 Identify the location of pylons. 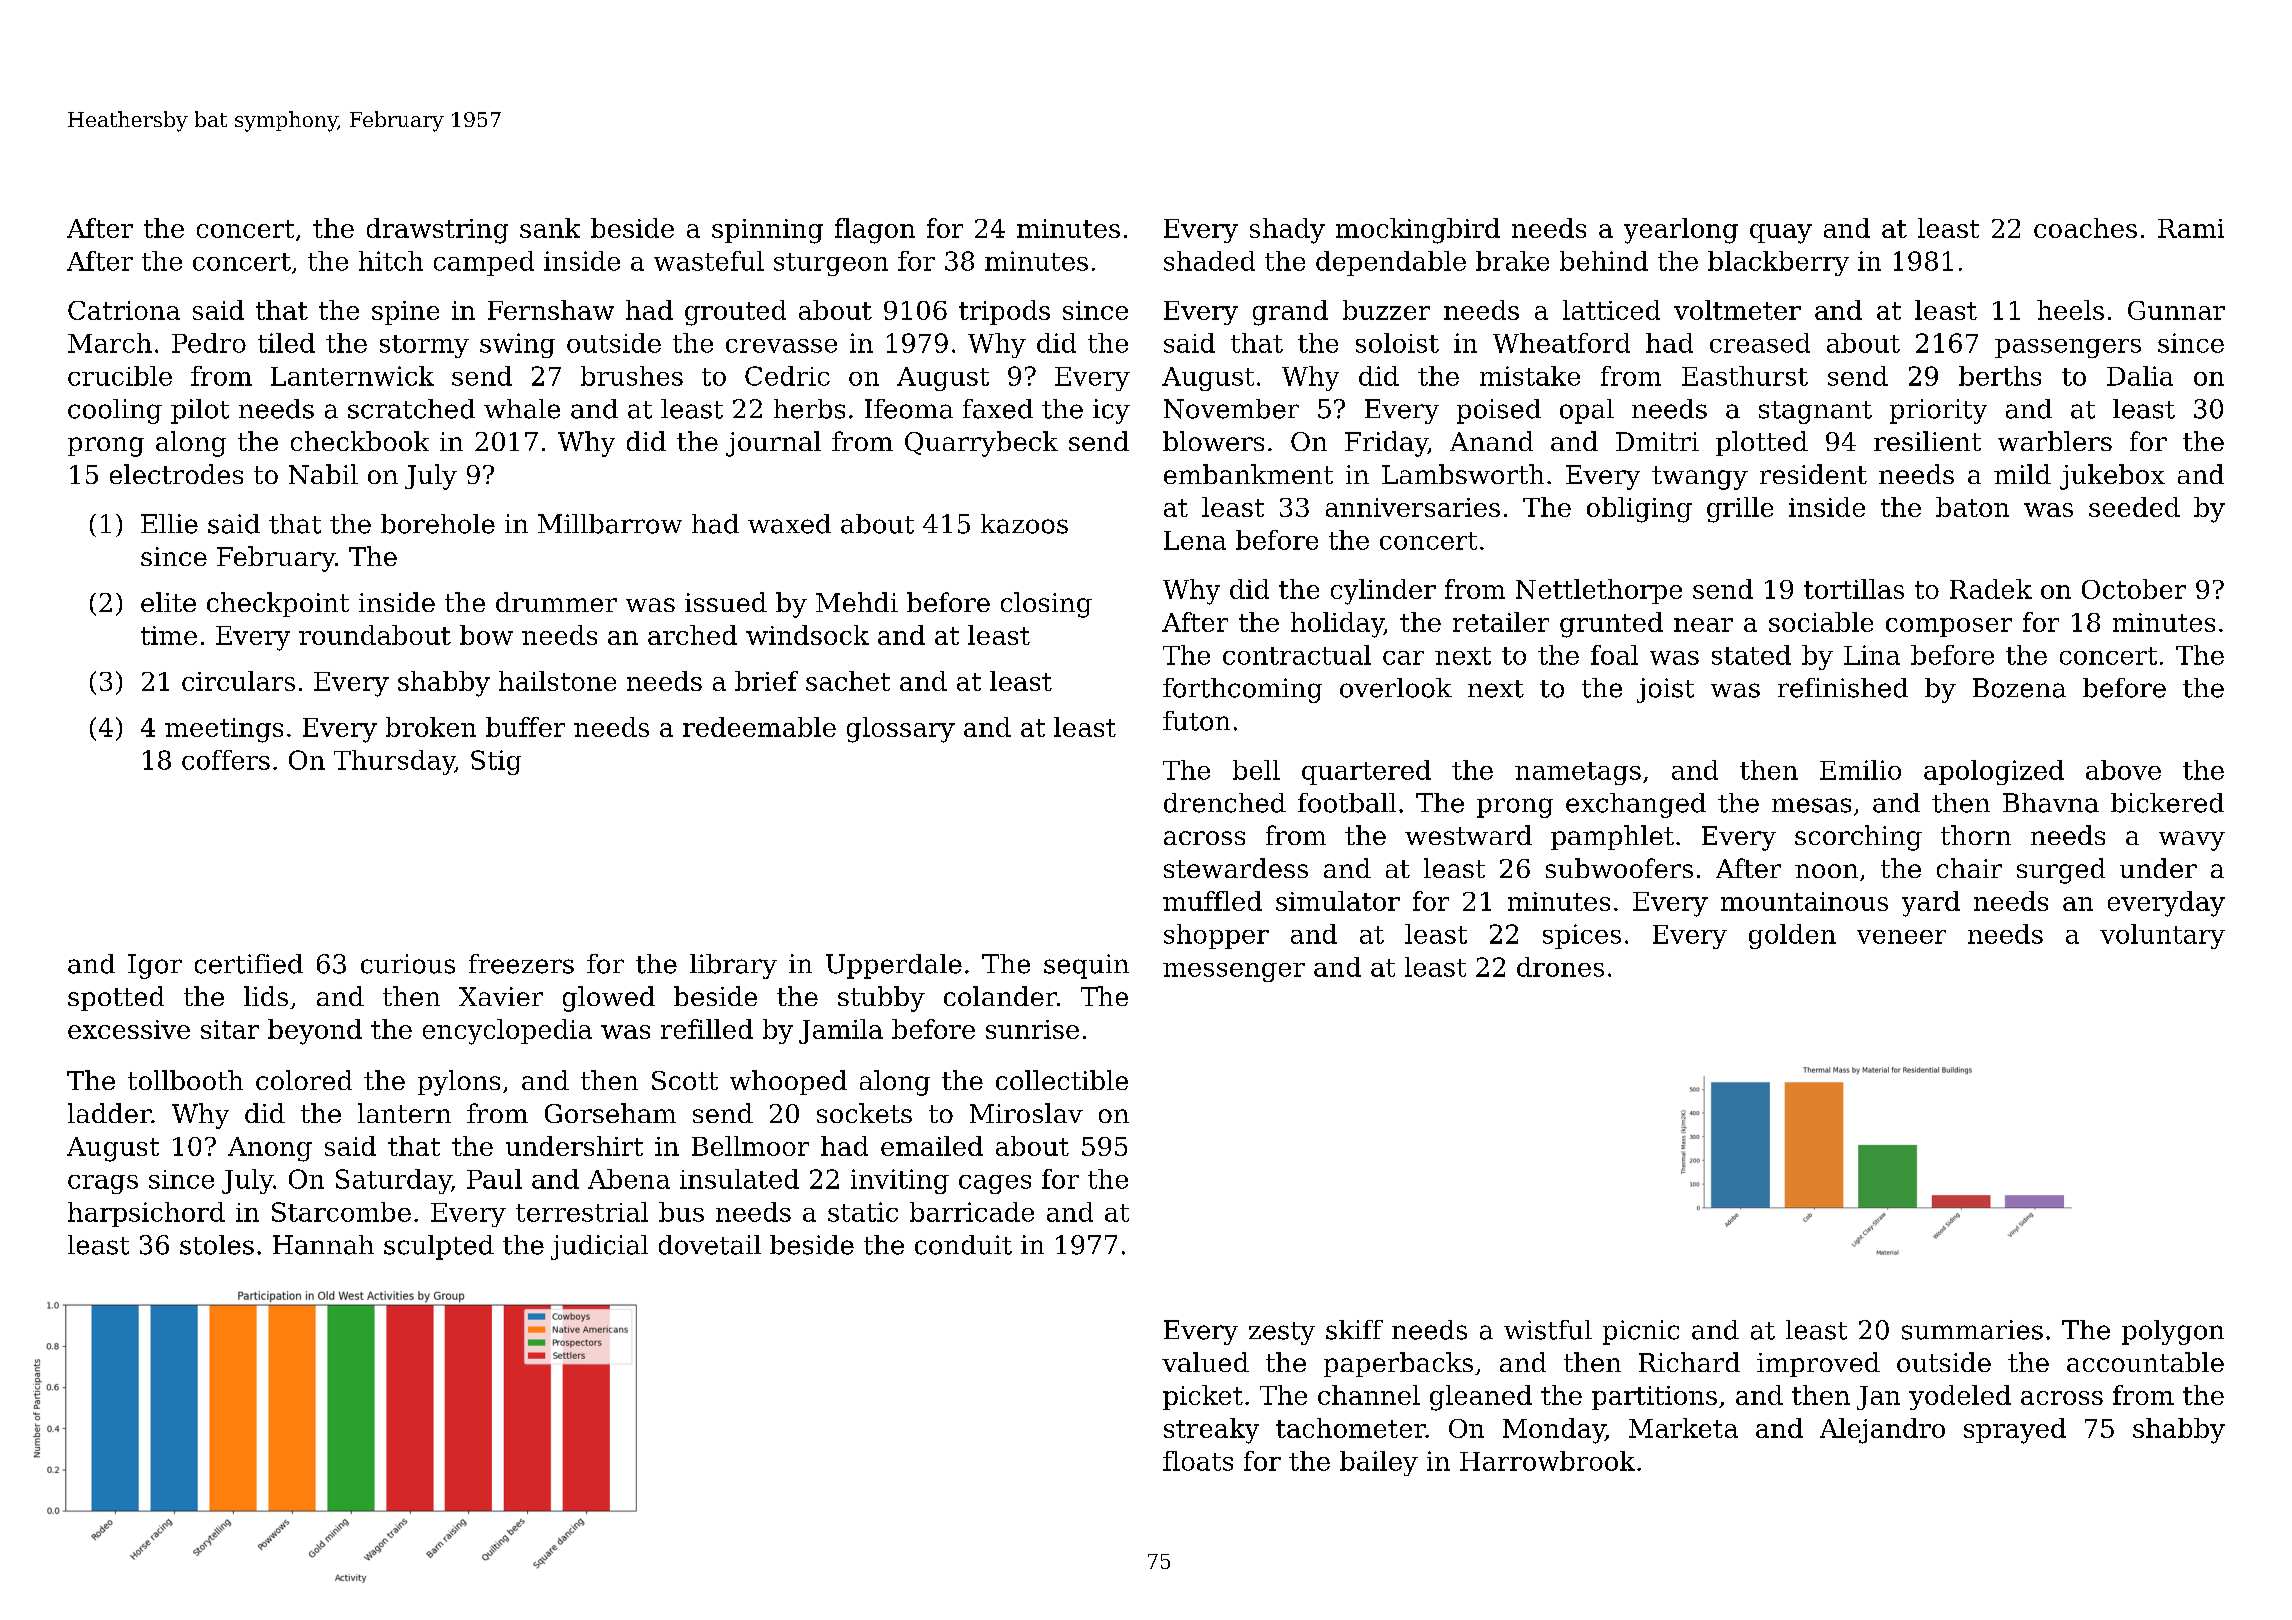
(459, 1083).
